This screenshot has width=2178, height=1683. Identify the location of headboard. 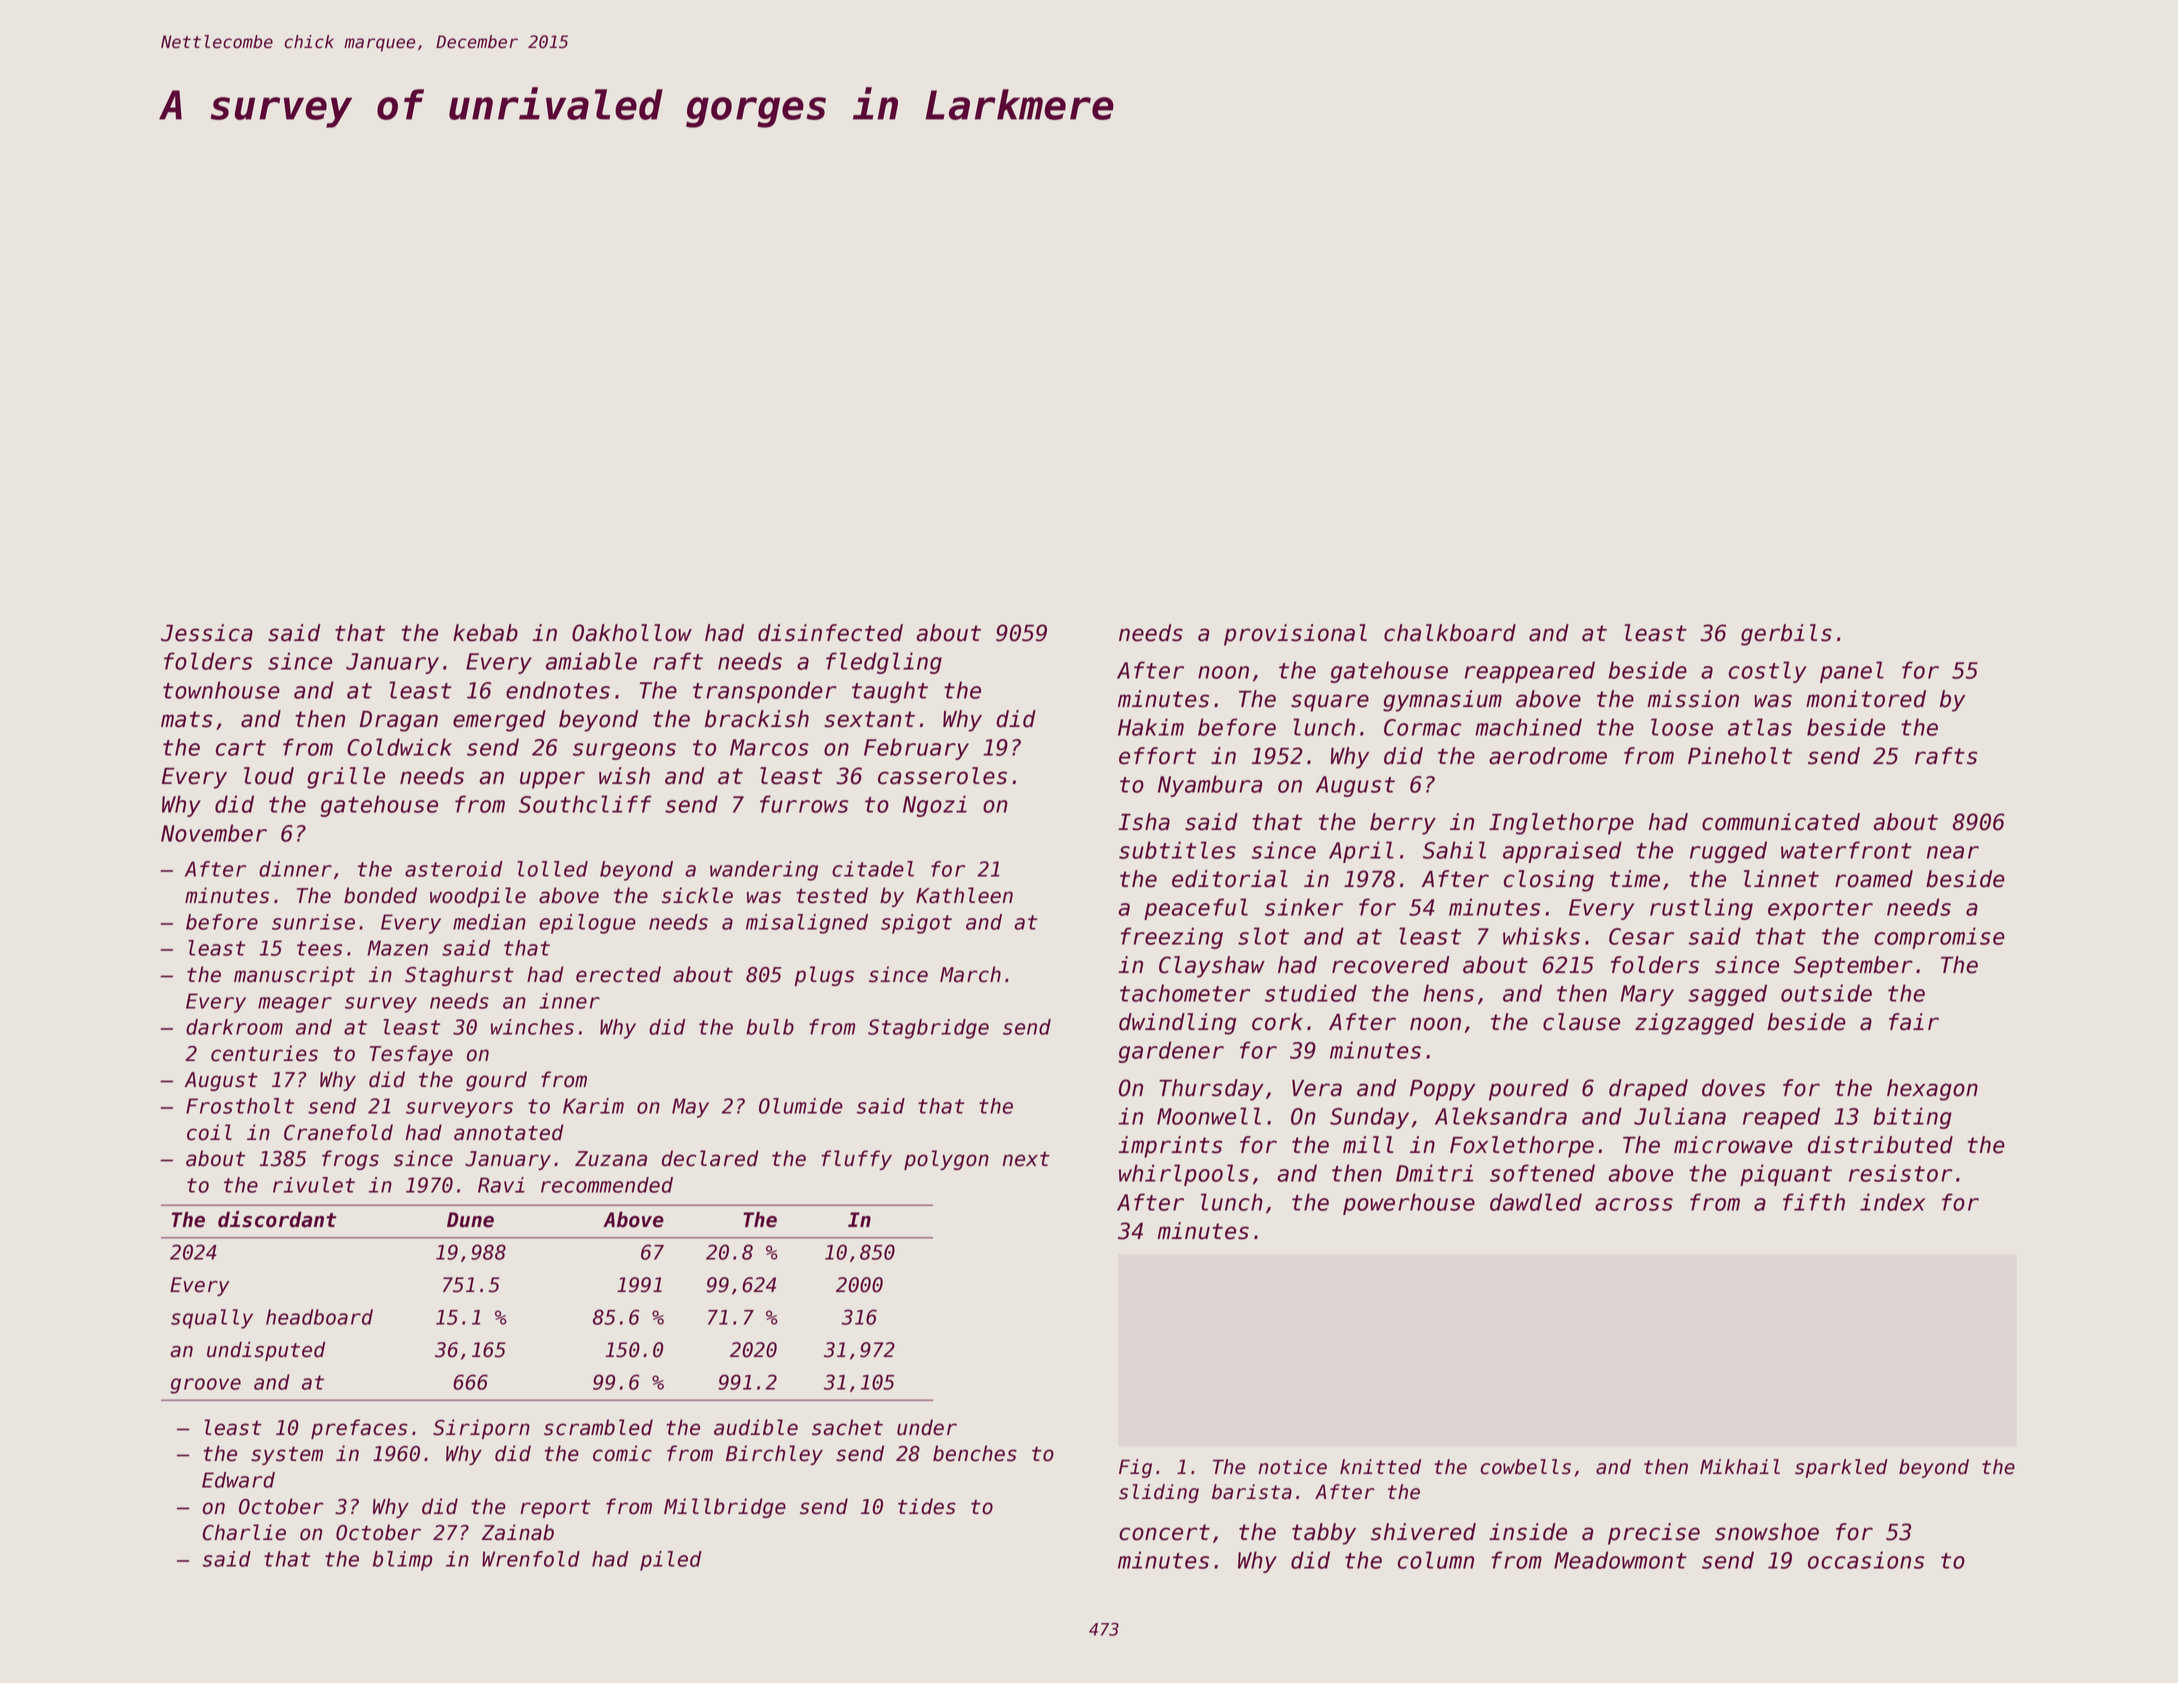
(319, 1317).
